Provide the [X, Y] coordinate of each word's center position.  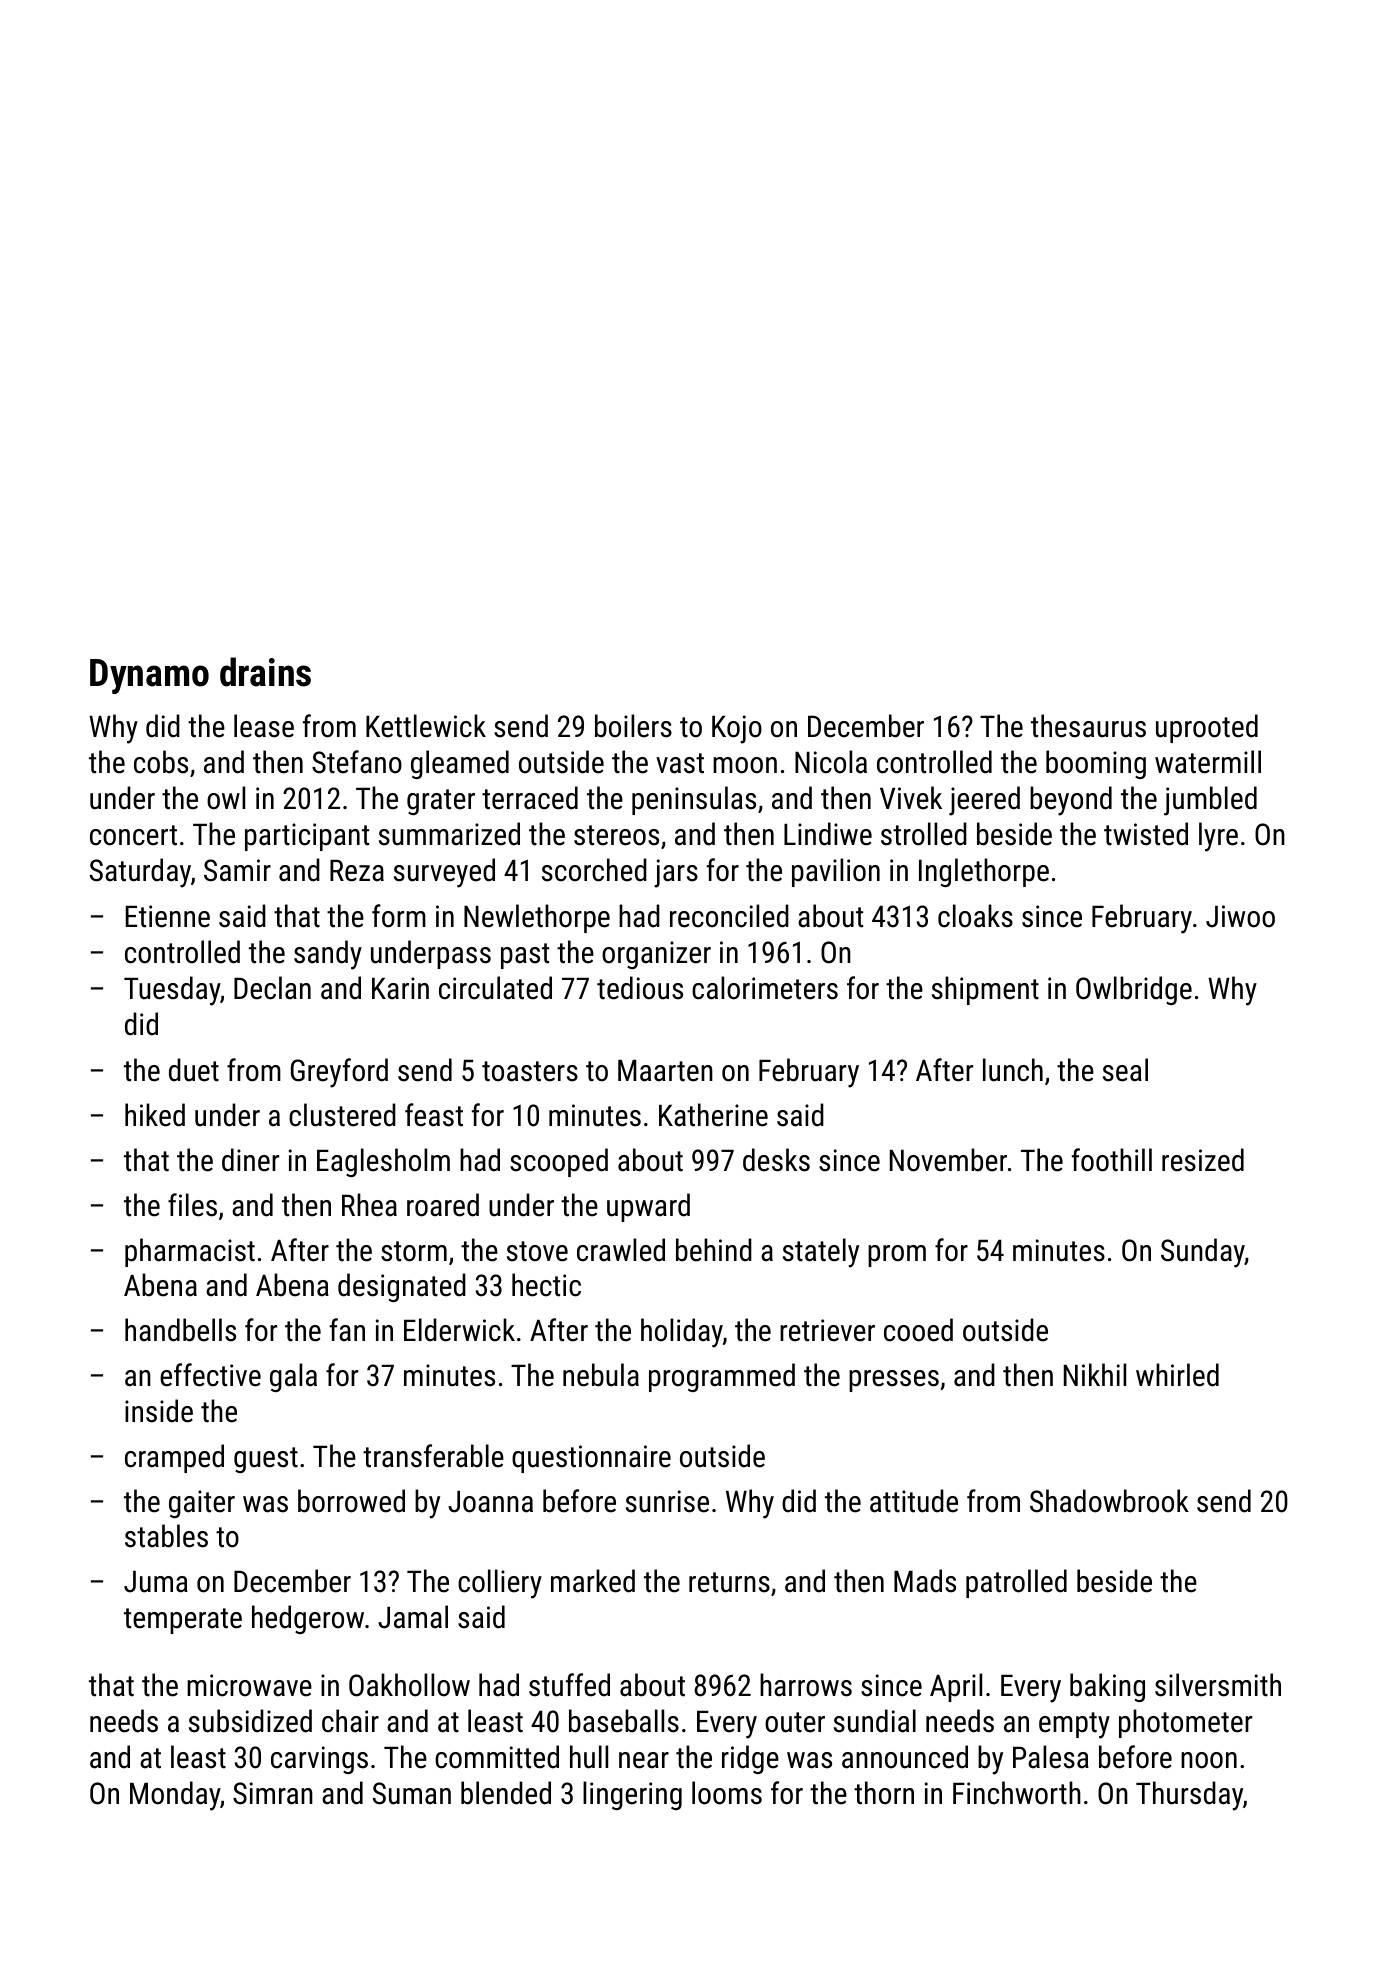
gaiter [202, 1504]
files [192, 1205]
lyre [1218, 837]
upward [648, 1207]
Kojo [737, 729]
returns [729, 1582]
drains [265, 672]
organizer [656, 955]
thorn [884, 1793]
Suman [412, 1793]
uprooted [1207, 728]
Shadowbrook [1109, 1501]
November [948, 1160]
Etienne [168, 916]
